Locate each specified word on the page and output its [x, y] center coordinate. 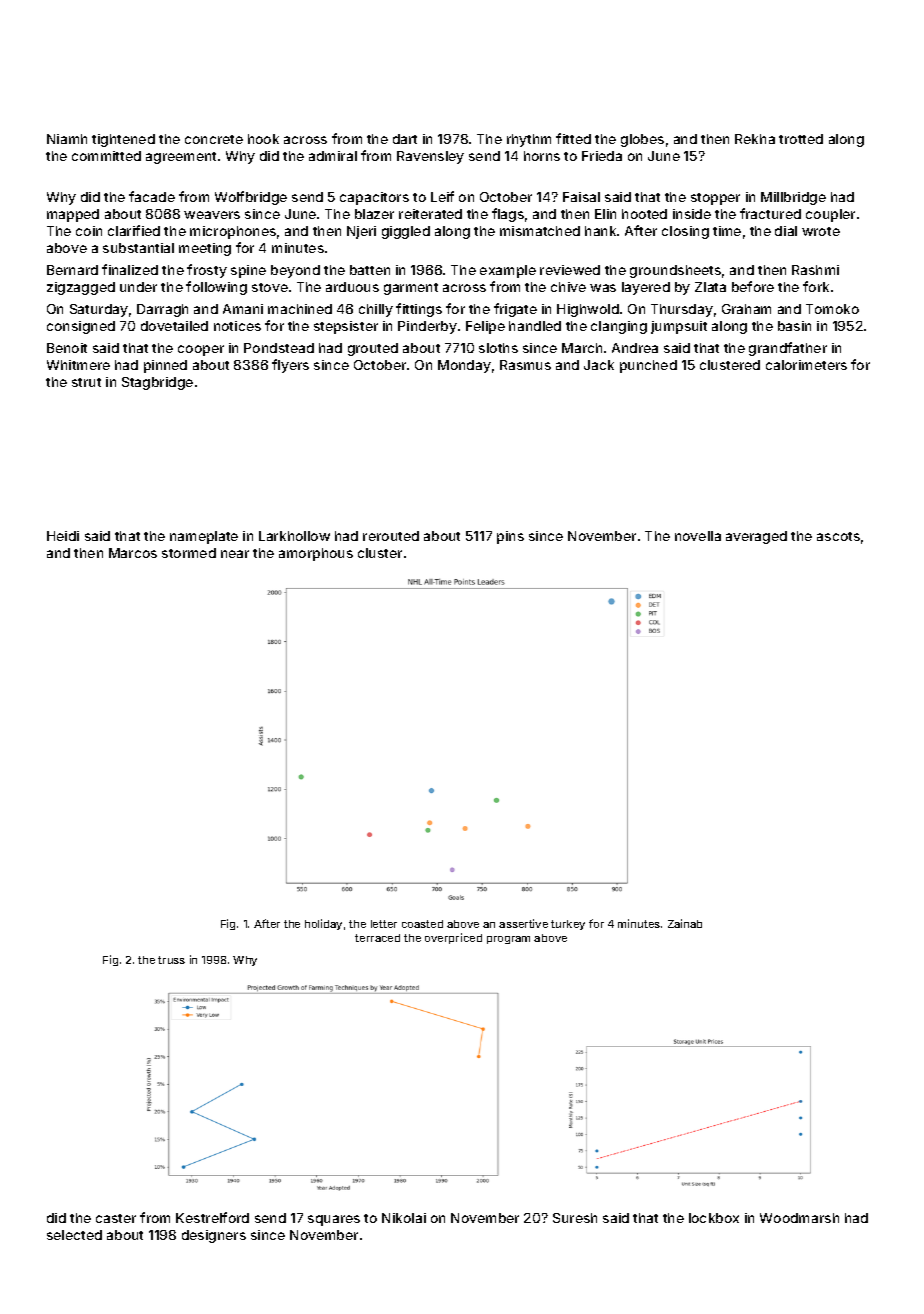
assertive [523, 923]
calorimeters [806, 365]
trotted [801, 139]
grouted [373, 349]
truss [171, 960]
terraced [377, 938]
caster [116, 1218]
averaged [756, 537]
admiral [333, 156]
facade [152, 196]
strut [86, 382]
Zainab [685, 923]
